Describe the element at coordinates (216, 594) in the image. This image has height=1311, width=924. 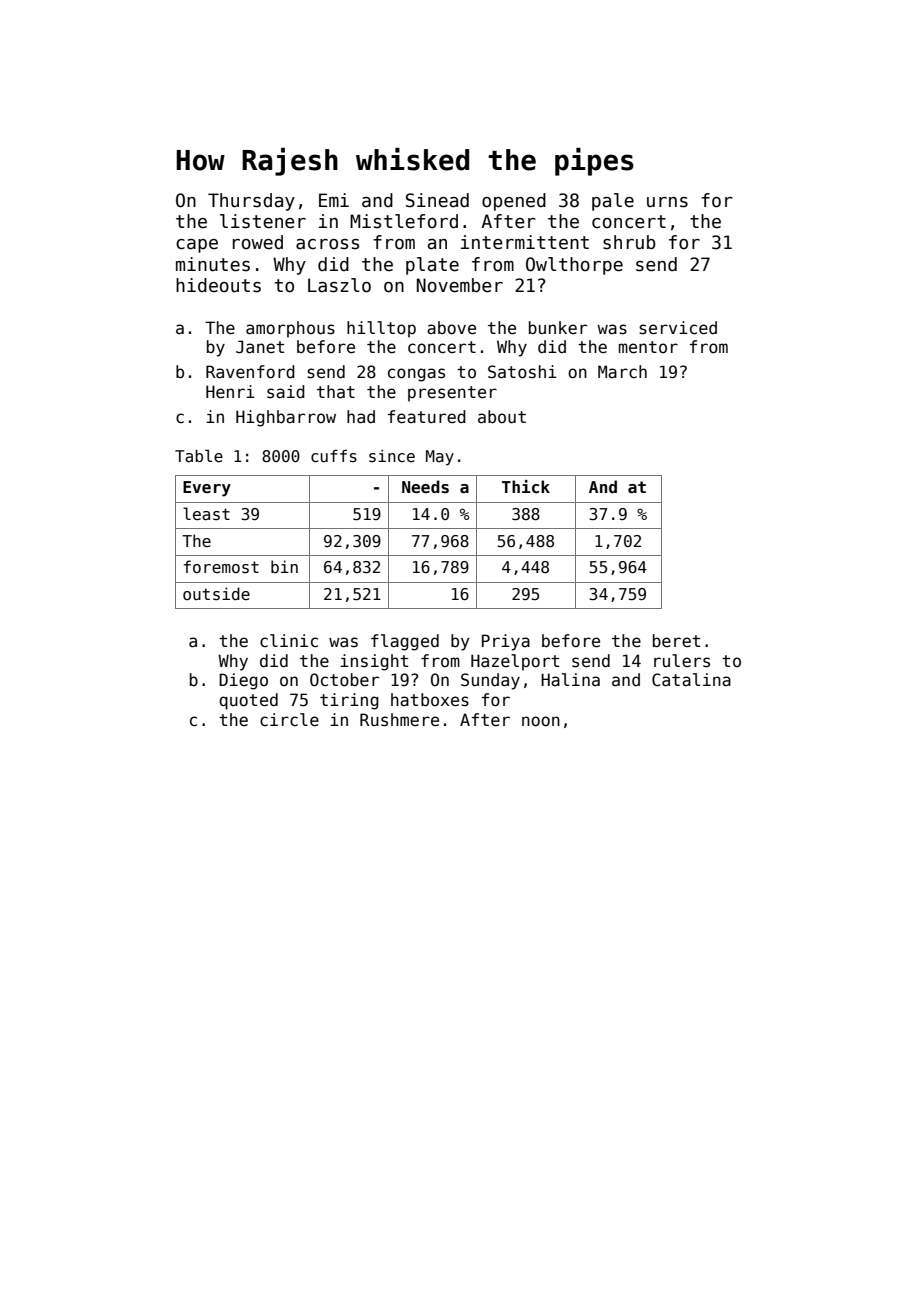
I see `outside` at that location.
